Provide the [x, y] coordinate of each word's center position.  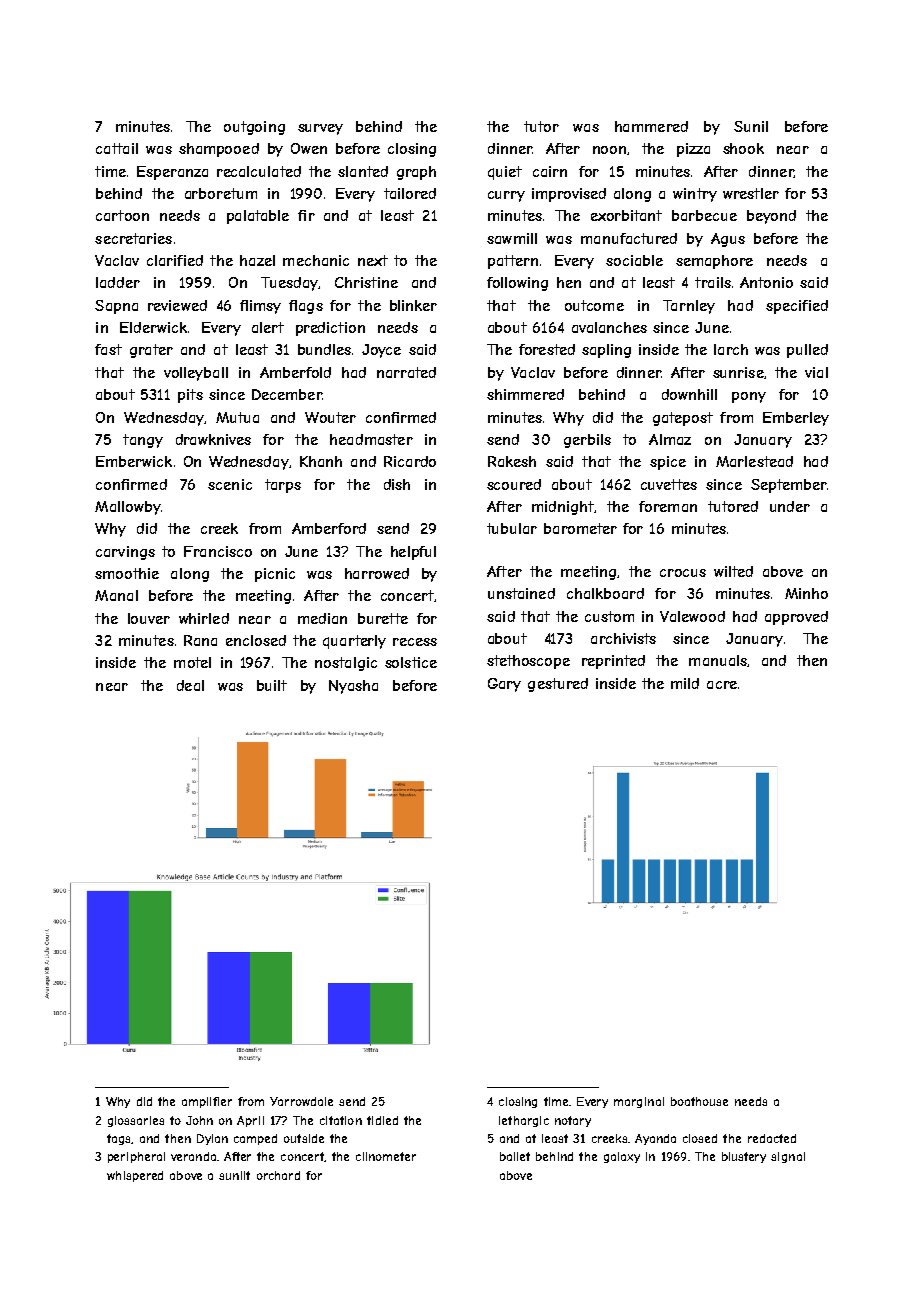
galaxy [622, 1157]
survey [320, 129]
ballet [515, 1156]
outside [304, 1138]
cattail [117, 148]
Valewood [692, 616]
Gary [504, 685]
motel [192, 662]
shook [743, 148]
